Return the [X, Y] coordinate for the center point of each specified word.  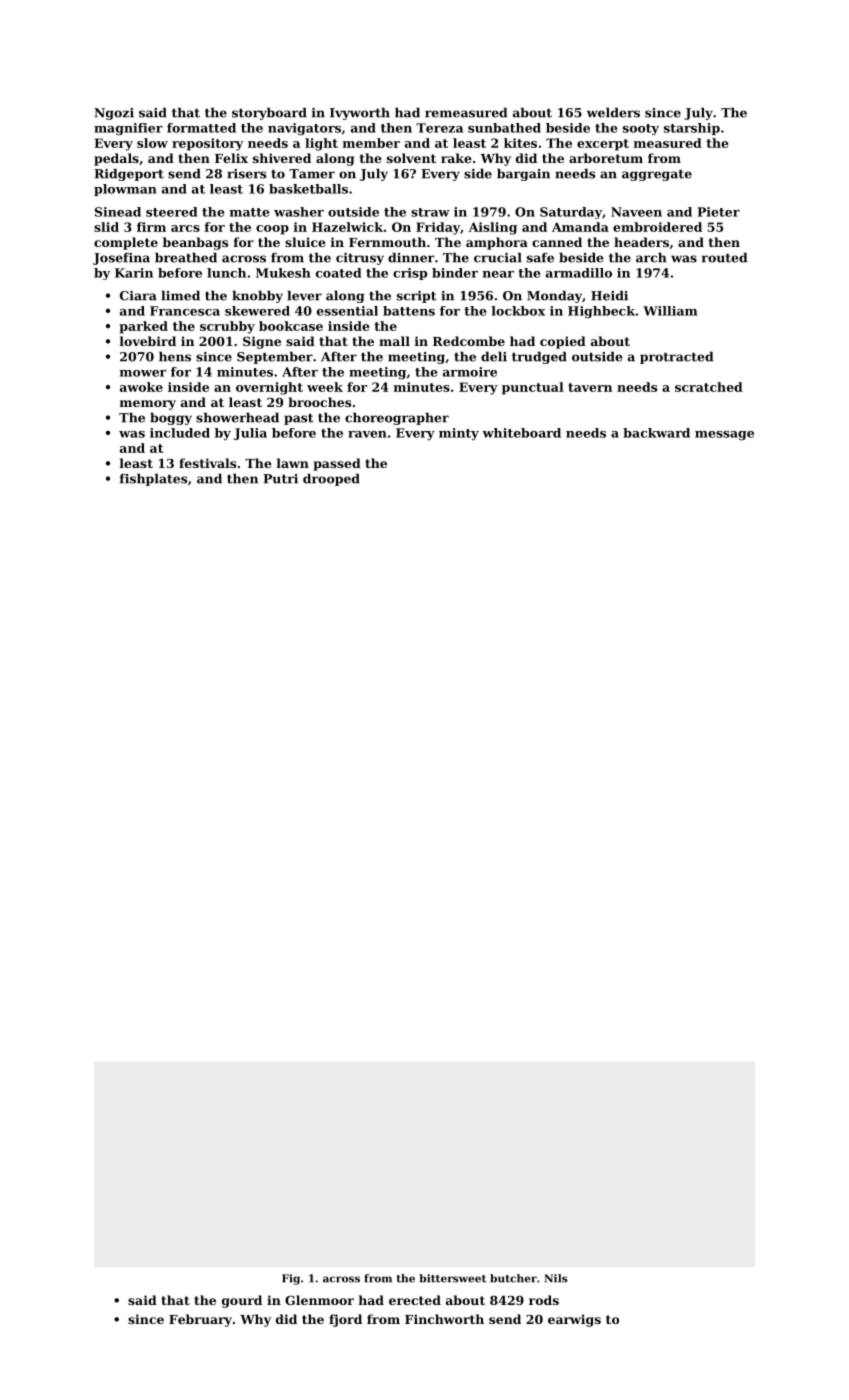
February [200, 1320]
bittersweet [452, 1278]
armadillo [579, 273]
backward [656, 433]
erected [415, 1300]
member [371, 143]
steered [171, 212]
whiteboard [521, 433]
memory [148, 405]
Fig [291, 1279]
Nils [555, 1278]
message [724, 436]
